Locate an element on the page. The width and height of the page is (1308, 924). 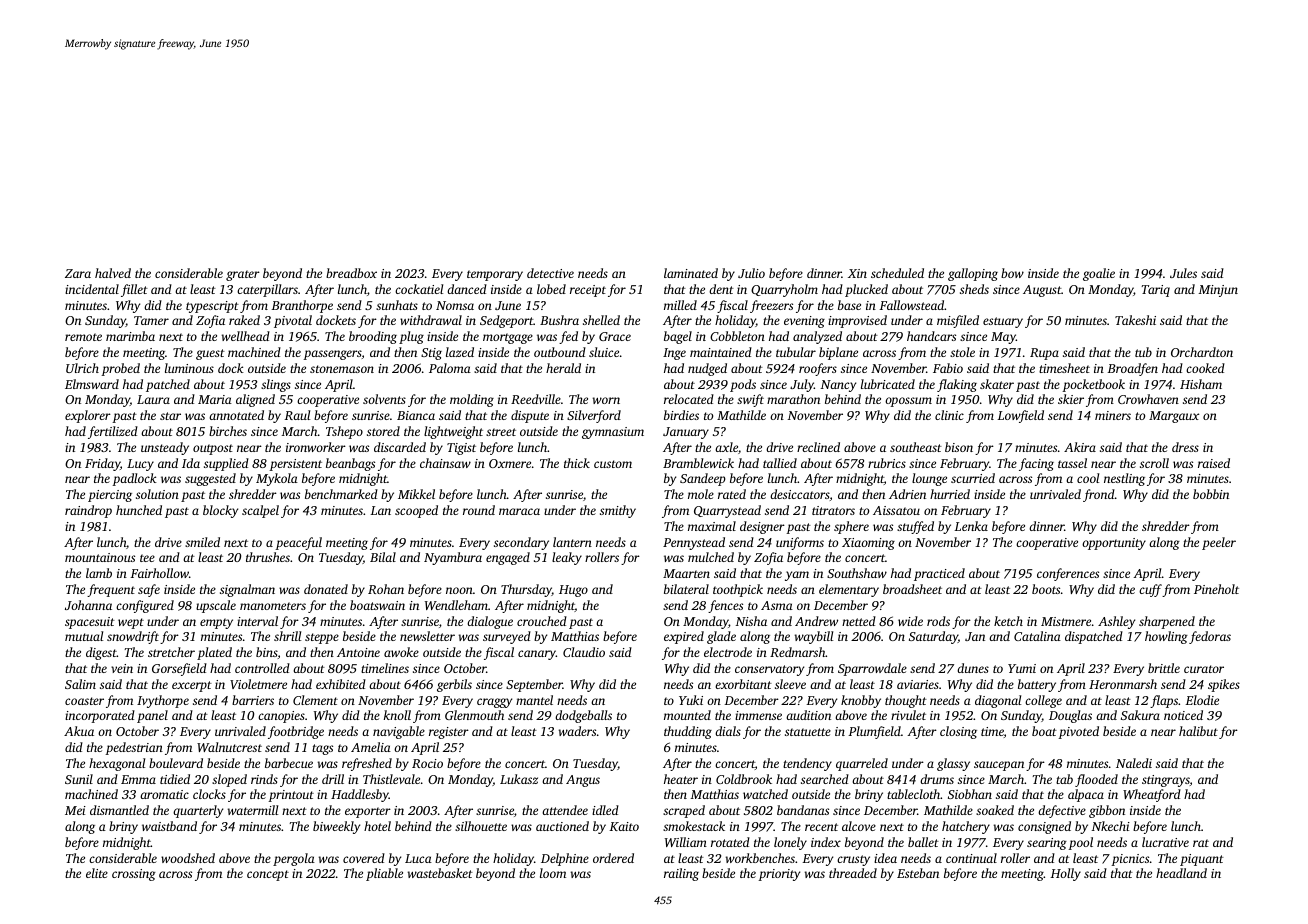
designer is located at coordinates (762, 527).
